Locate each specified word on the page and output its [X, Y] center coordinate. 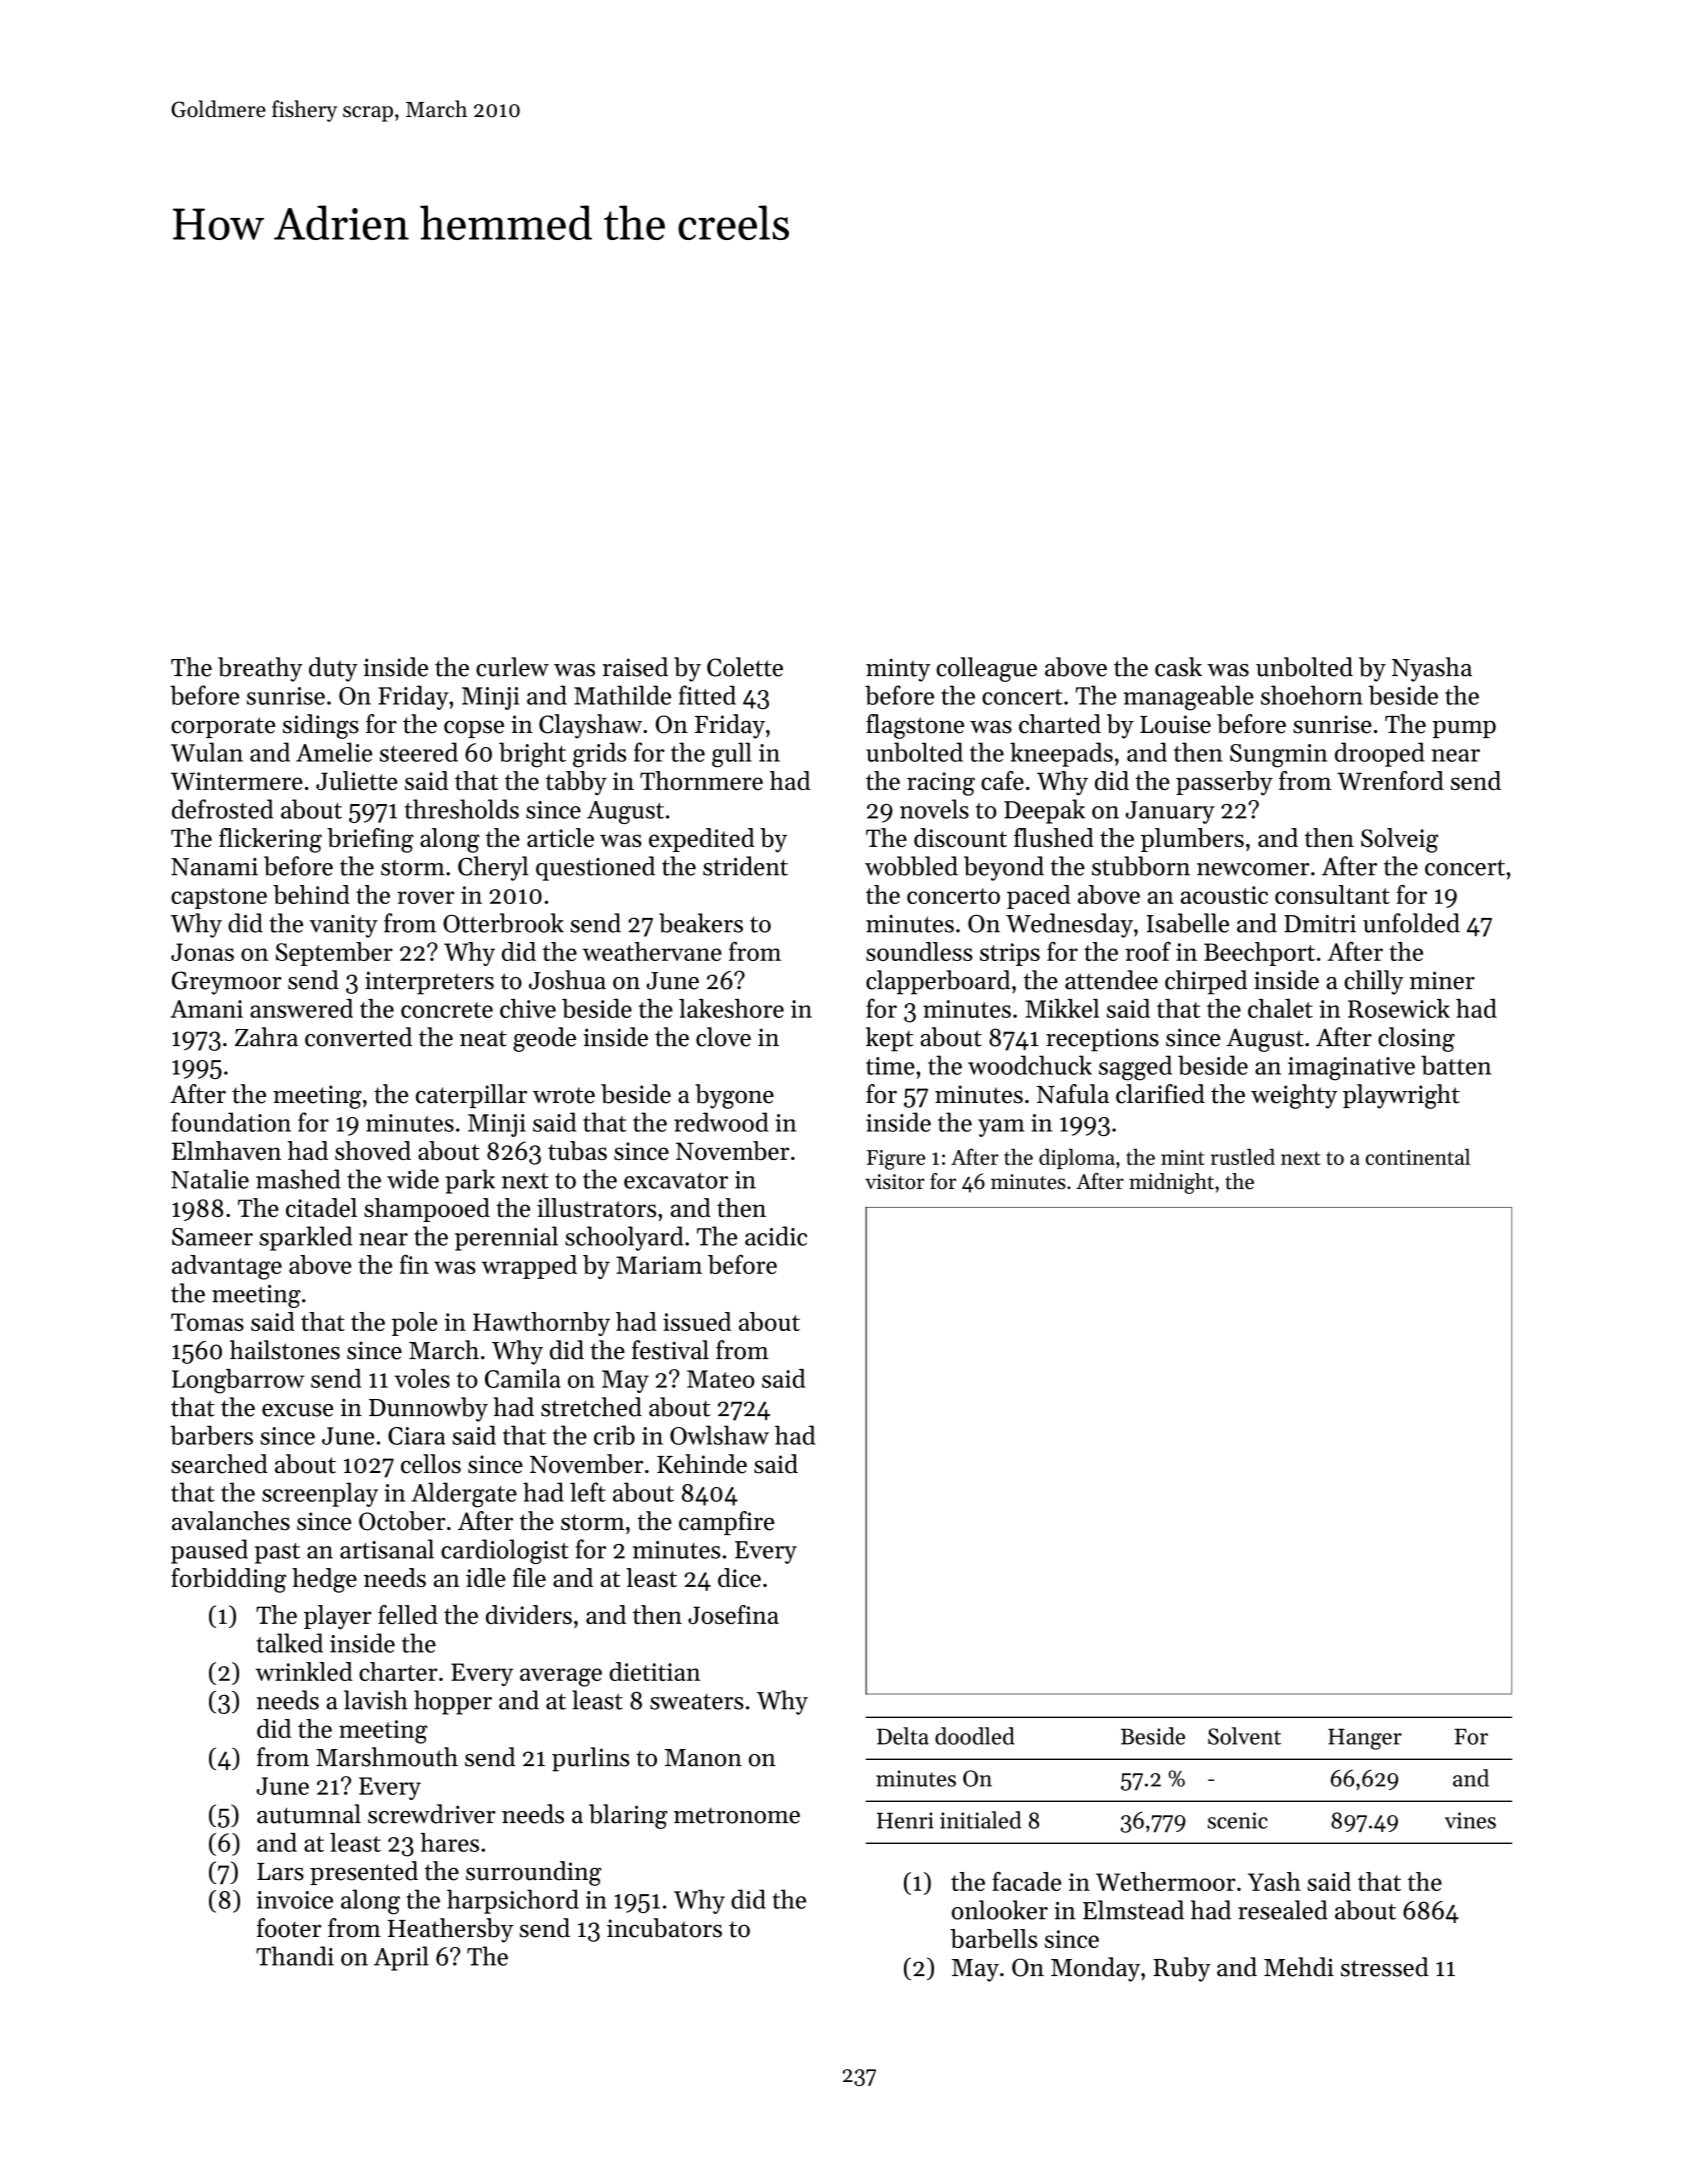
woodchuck [1030, 1065]
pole [414, 1324]
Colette [745, 667]
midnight [1171, 1183]
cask [1178, 667]
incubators [664, 1928]
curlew [512, 667]
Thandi [295, 1956]
